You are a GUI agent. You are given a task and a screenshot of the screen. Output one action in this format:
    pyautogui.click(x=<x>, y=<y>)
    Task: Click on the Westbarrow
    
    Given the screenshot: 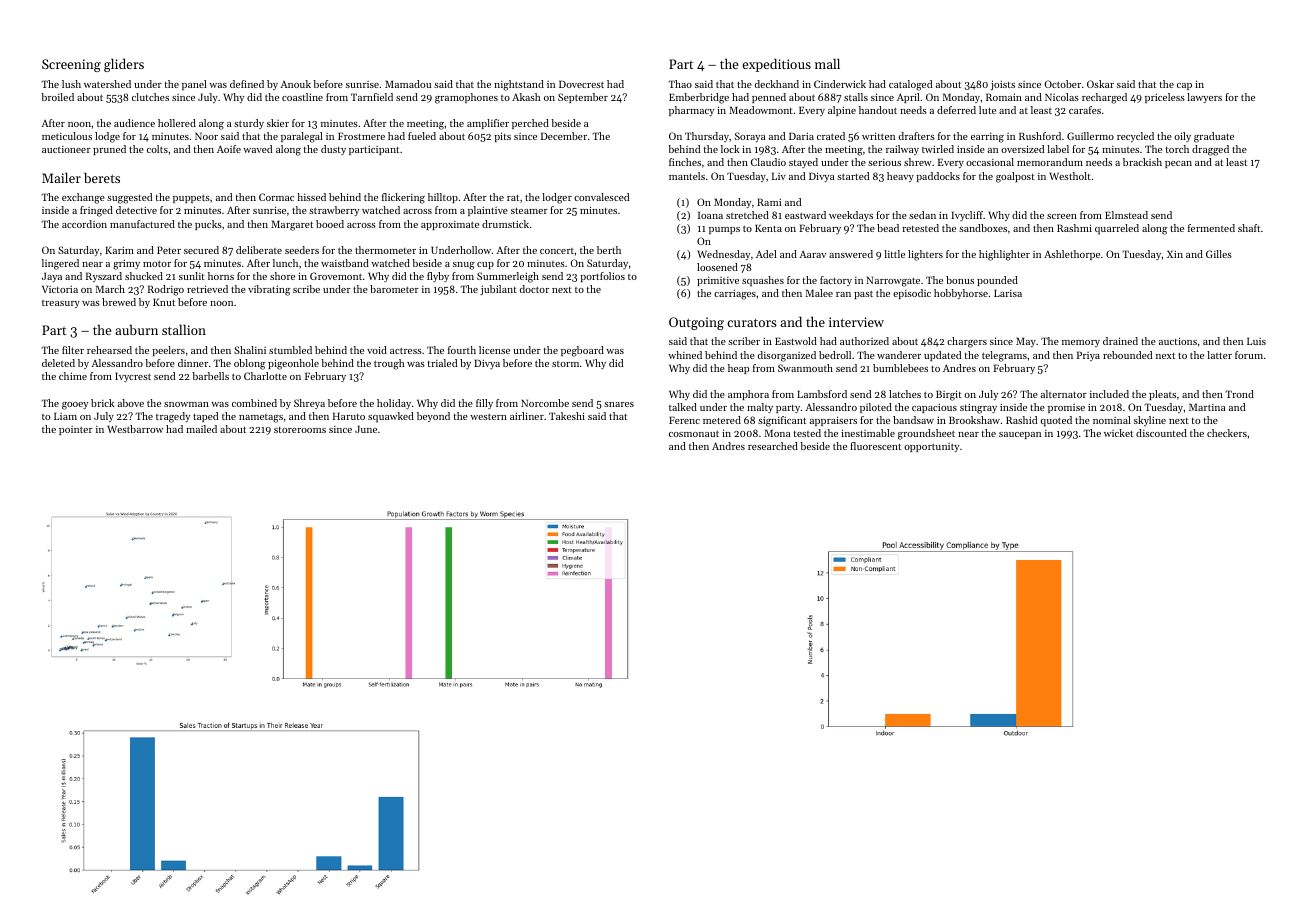 What is the action you would take?
    pyautogui.click(x=135, y=429)
